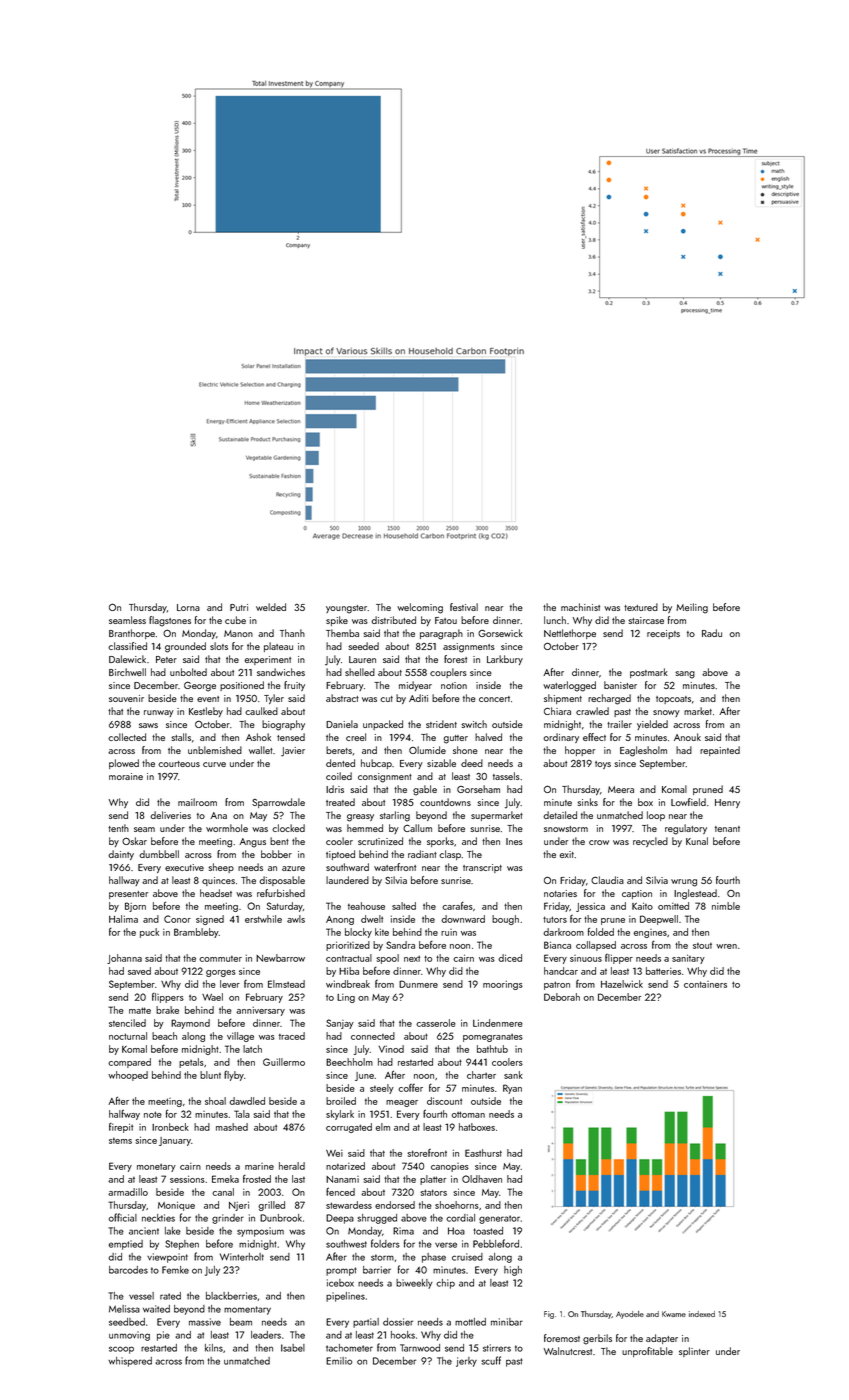 The width and height of the image is (849, 1400). What do you see at coordinates (510, 958) in the image?
I see `diced` at bounding box center [510, 958].
